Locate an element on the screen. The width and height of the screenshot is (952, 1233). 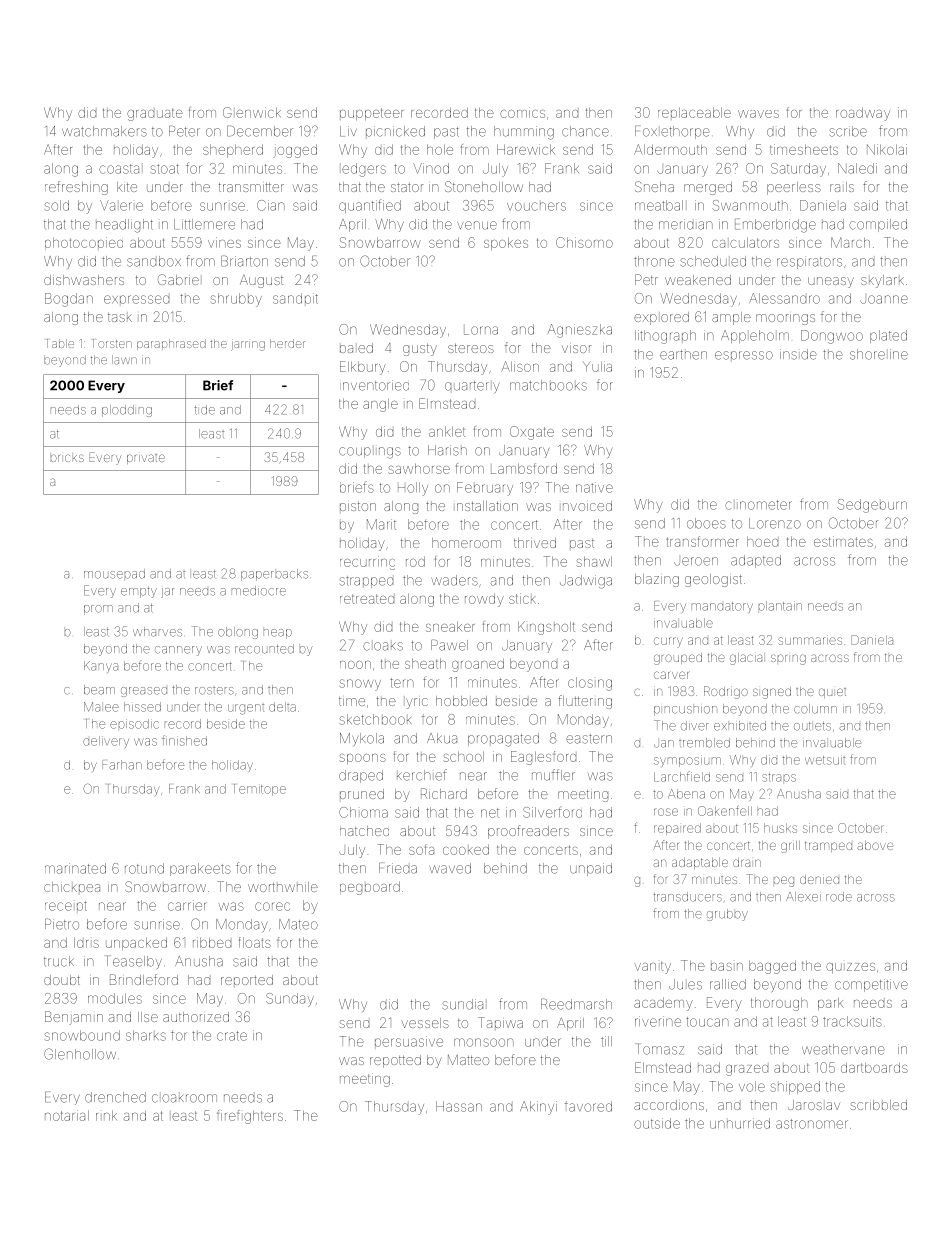
unpacked is located at coordinates (136, 944).
